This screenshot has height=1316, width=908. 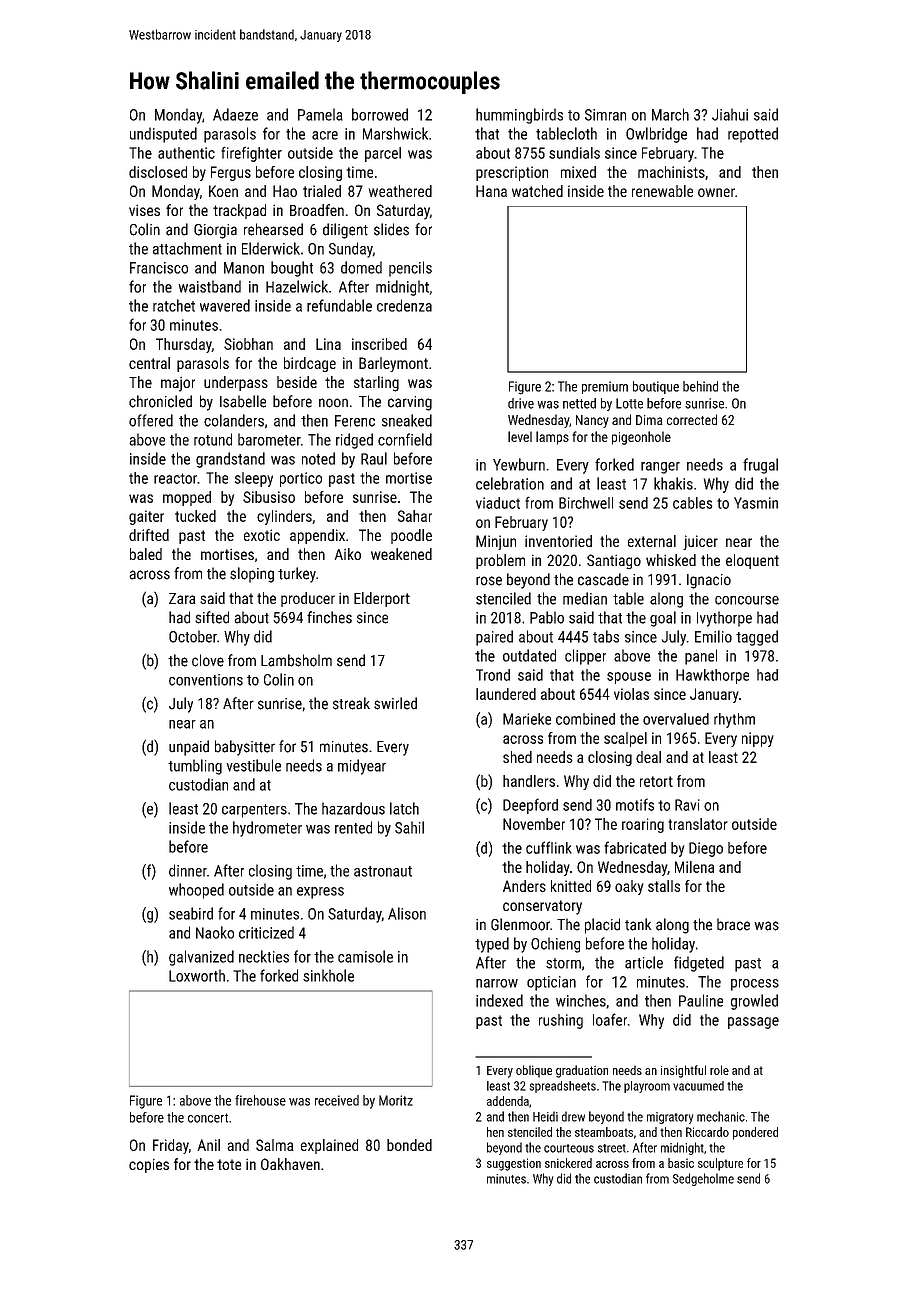 I want to click on baled, so click(x=146, y=554).
